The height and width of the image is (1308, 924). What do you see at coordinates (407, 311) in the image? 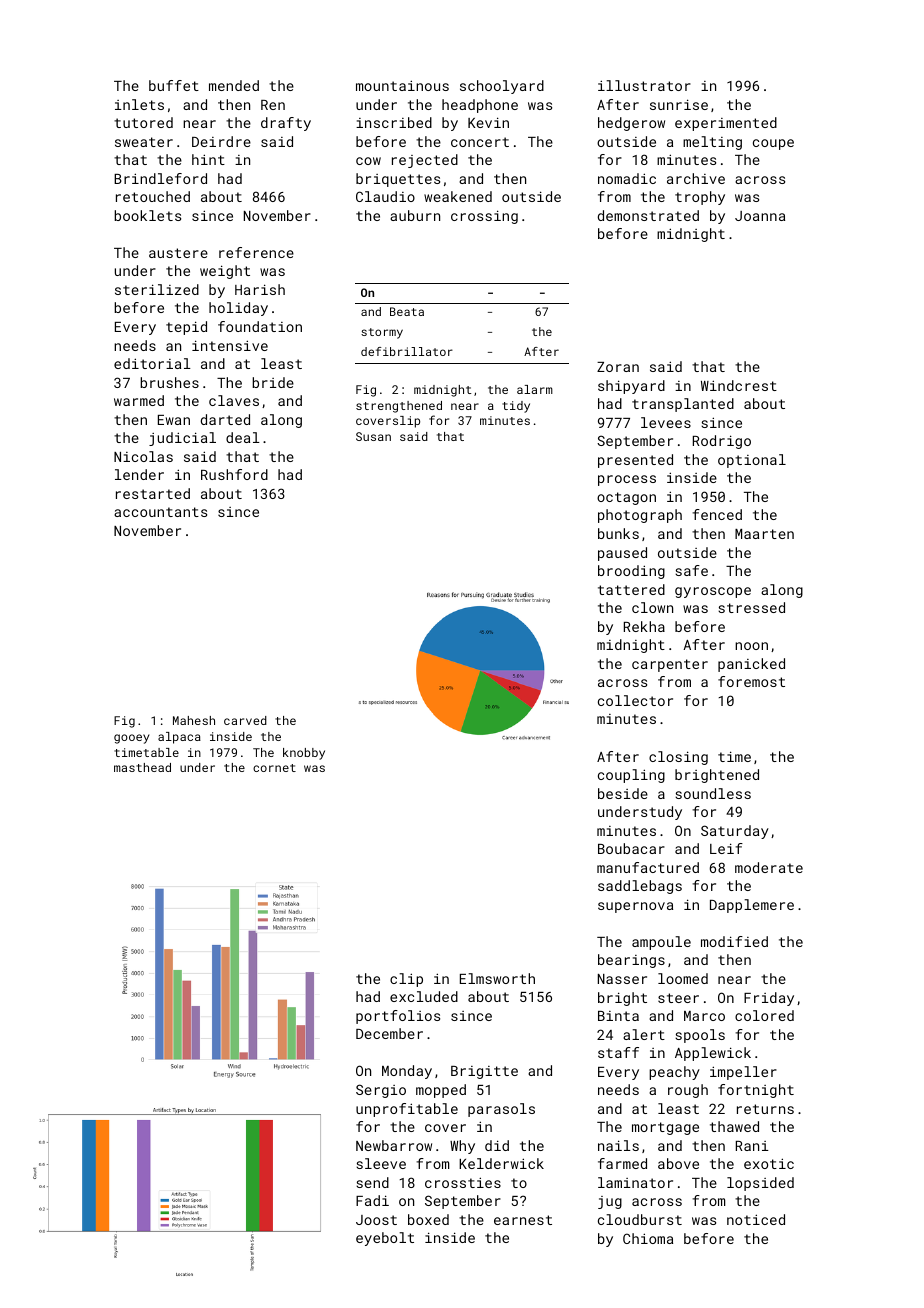
I see `Beata` at bounding box center [407, 311].
